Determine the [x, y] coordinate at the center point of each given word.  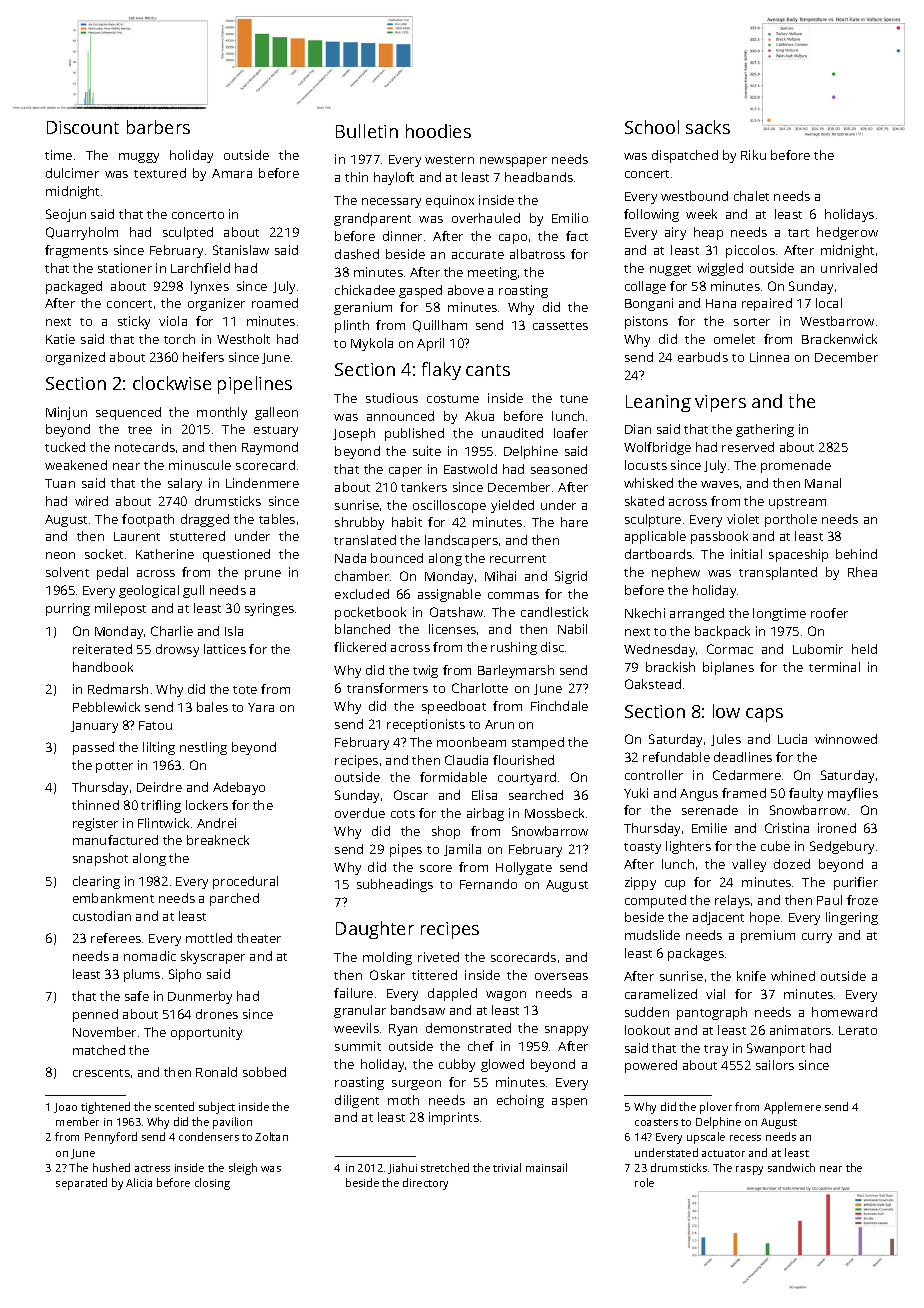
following [651, 215]
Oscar [411, 795]
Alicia [139, 1182]
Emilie [709, 828]
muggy [139, 158]
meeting [492, 273]
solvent [67, 572]
